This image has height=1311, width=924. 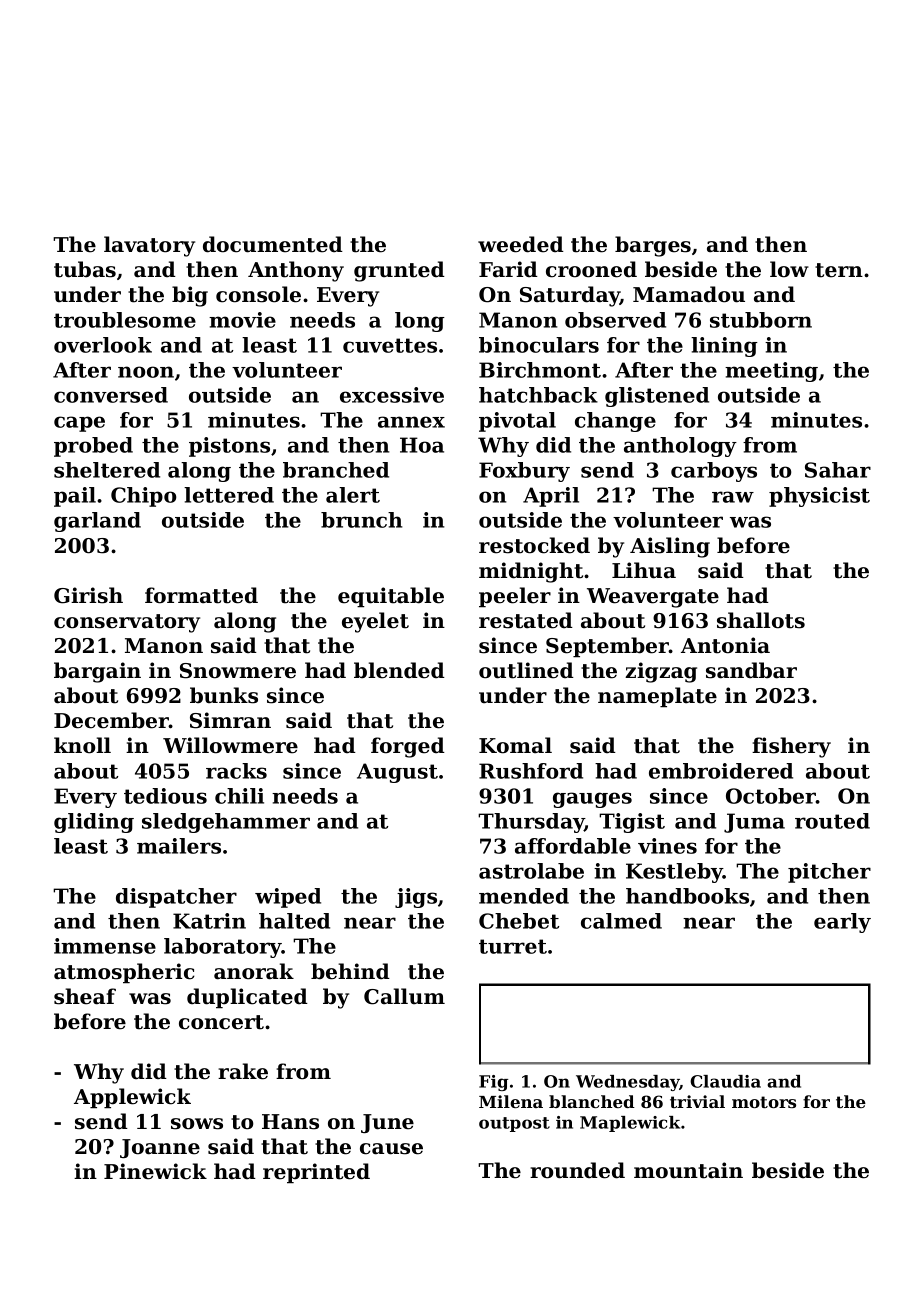 What do you see at coordinates (526, 620) in the image?
I see `restated` at bounding box center [526, 620].
